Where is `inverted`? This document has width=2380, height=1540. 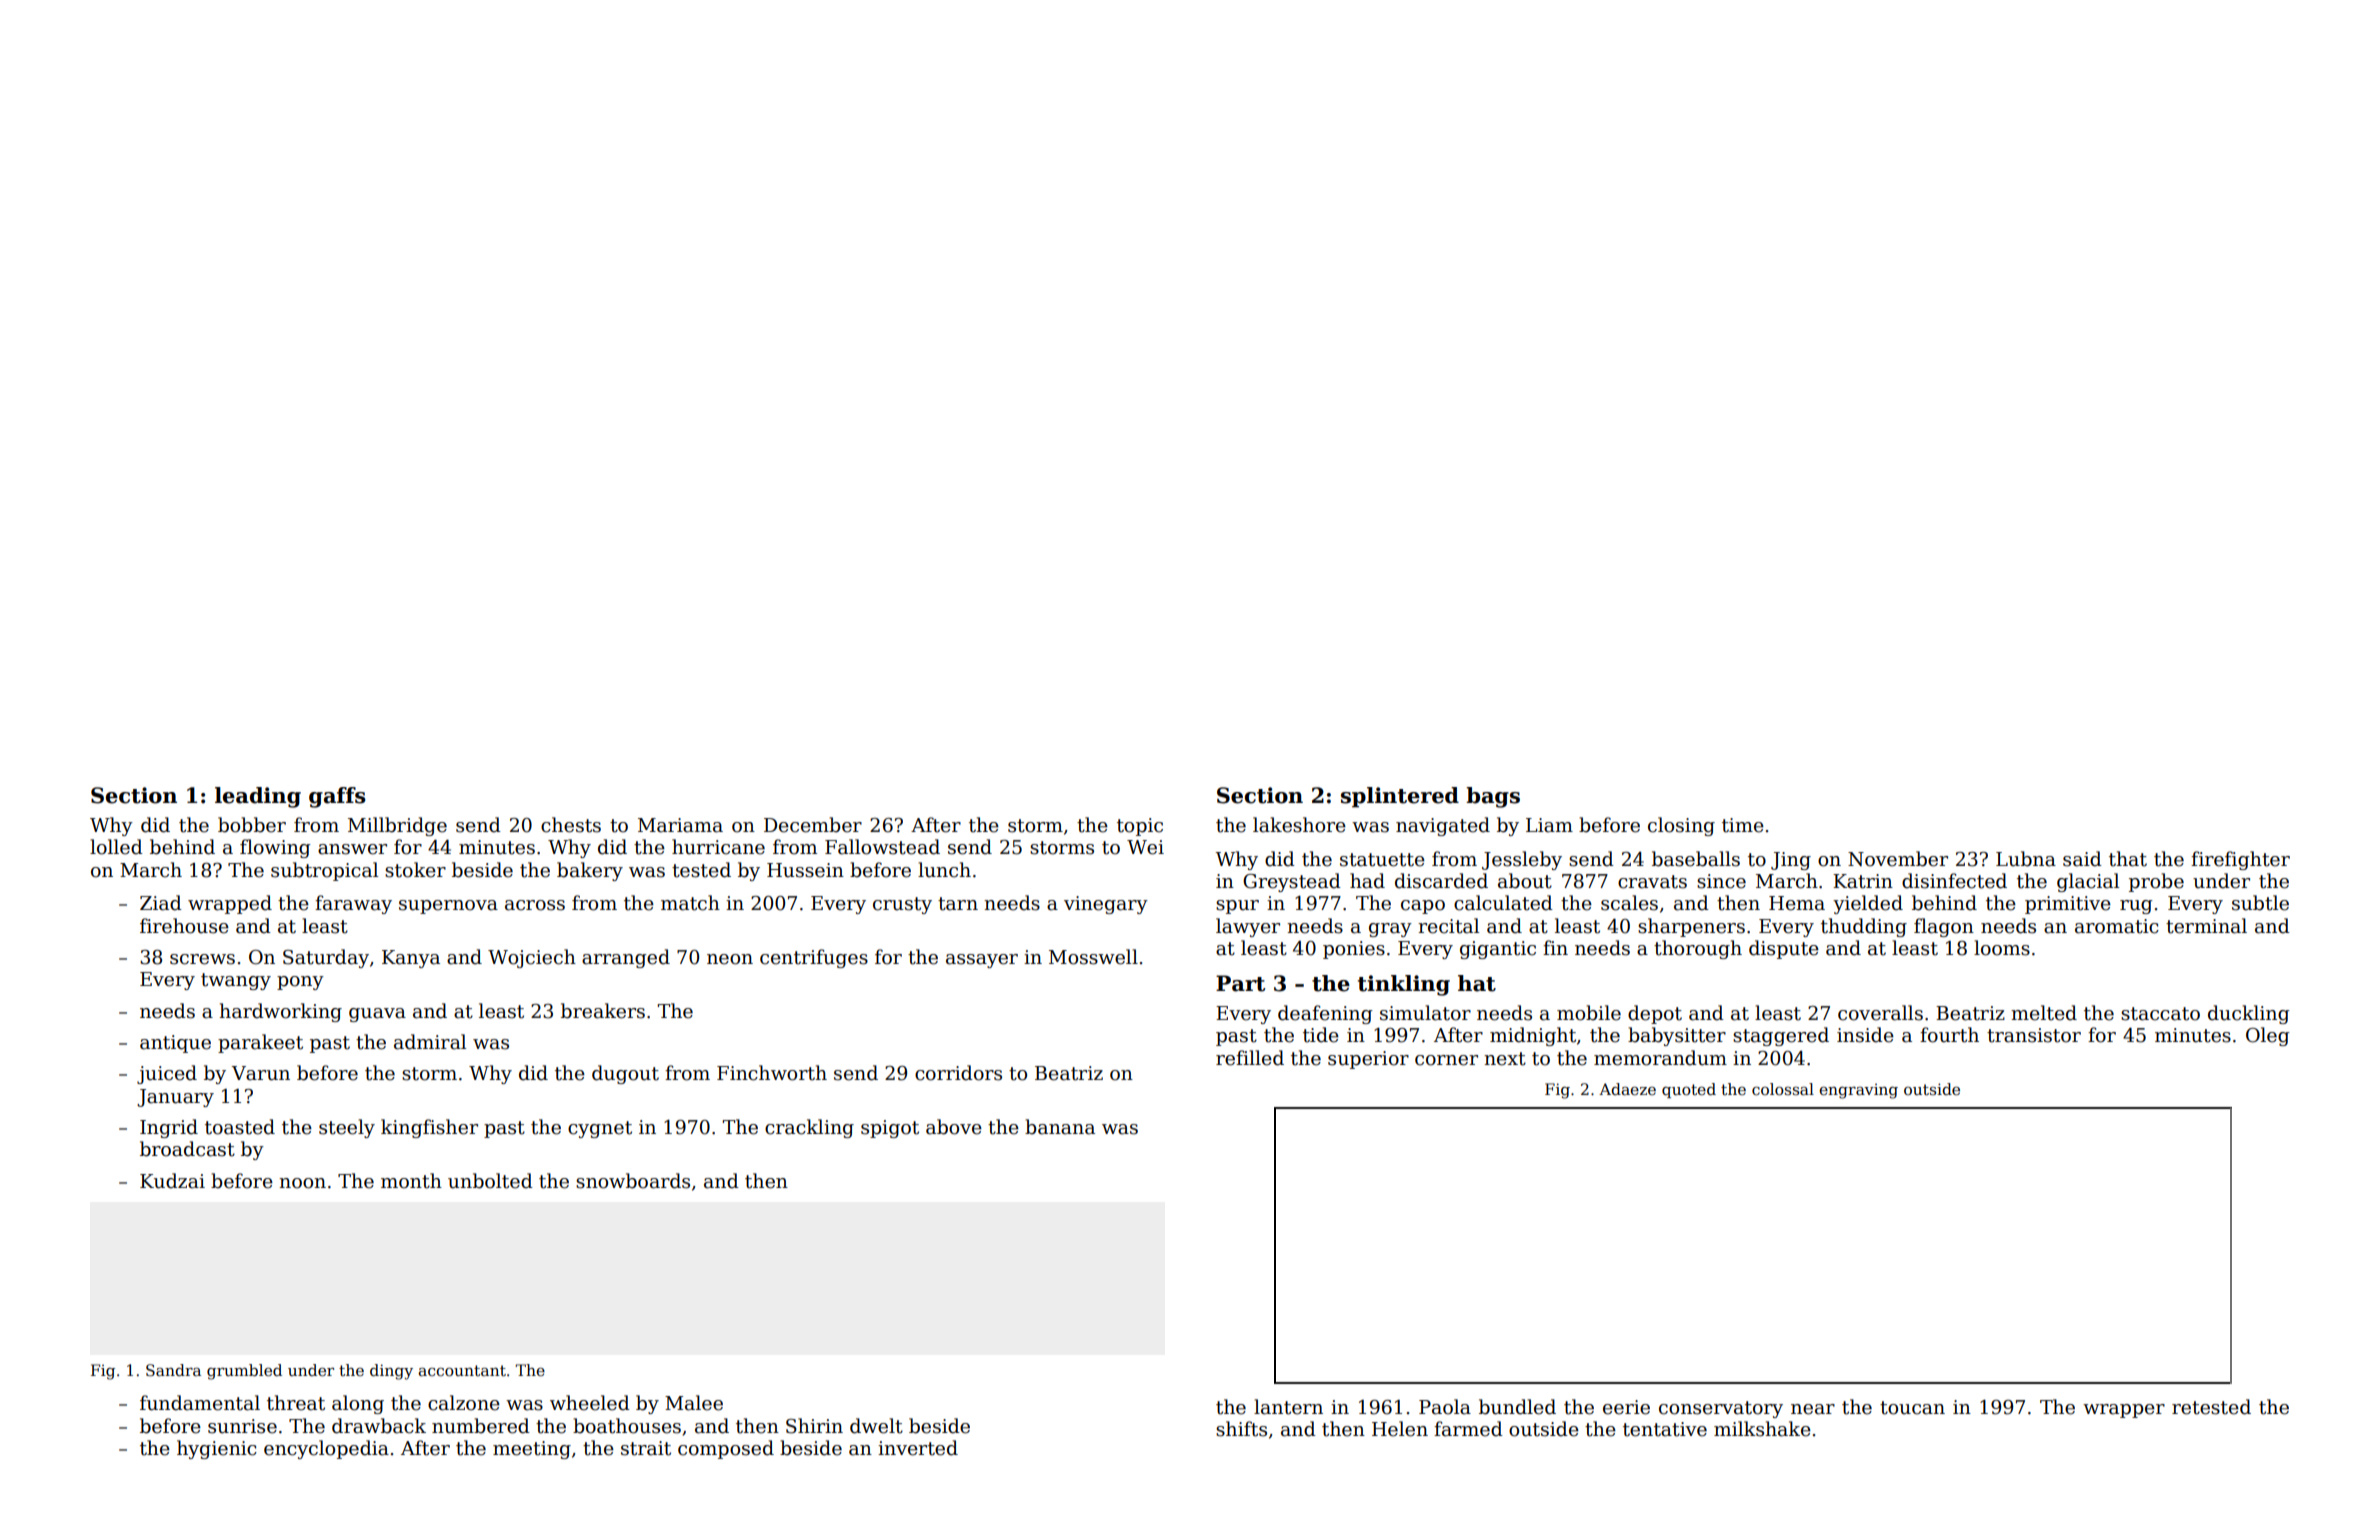
inverted is located at coordinates (918, 1448).
